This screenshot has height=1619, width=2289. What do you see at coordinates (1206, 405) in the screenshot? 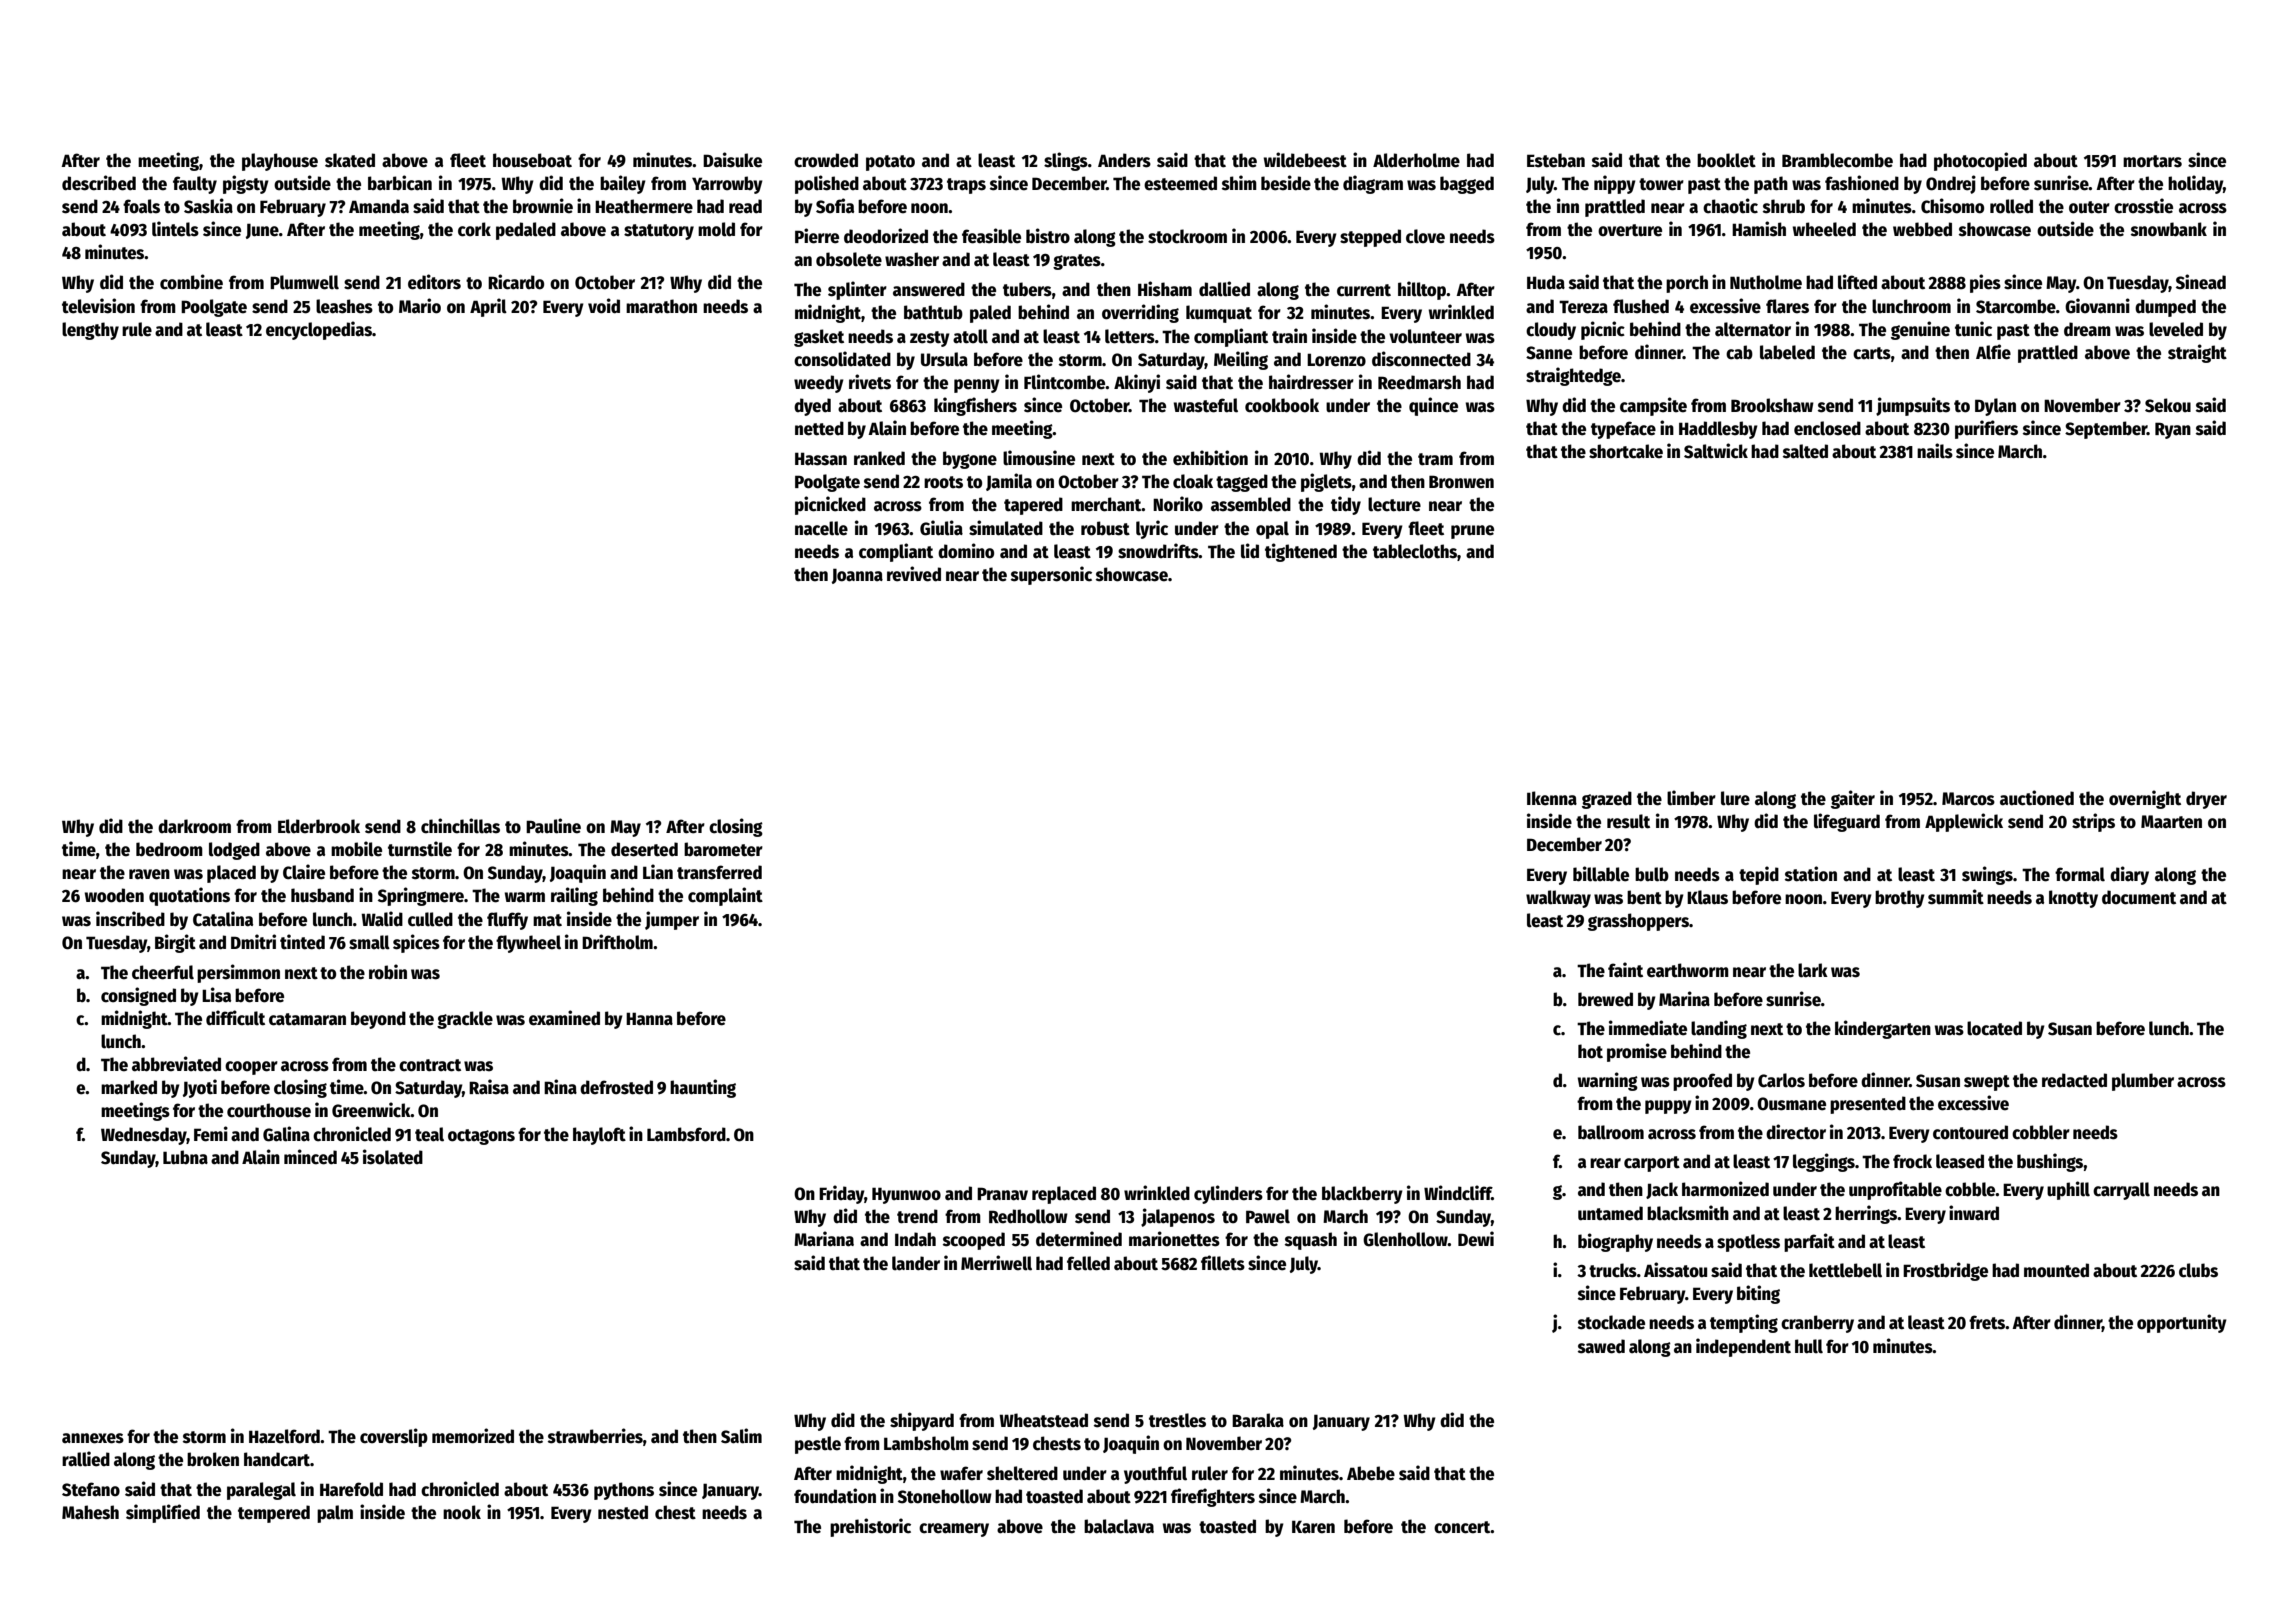
I see `wasteful` at bounding box center [1206, 405].
